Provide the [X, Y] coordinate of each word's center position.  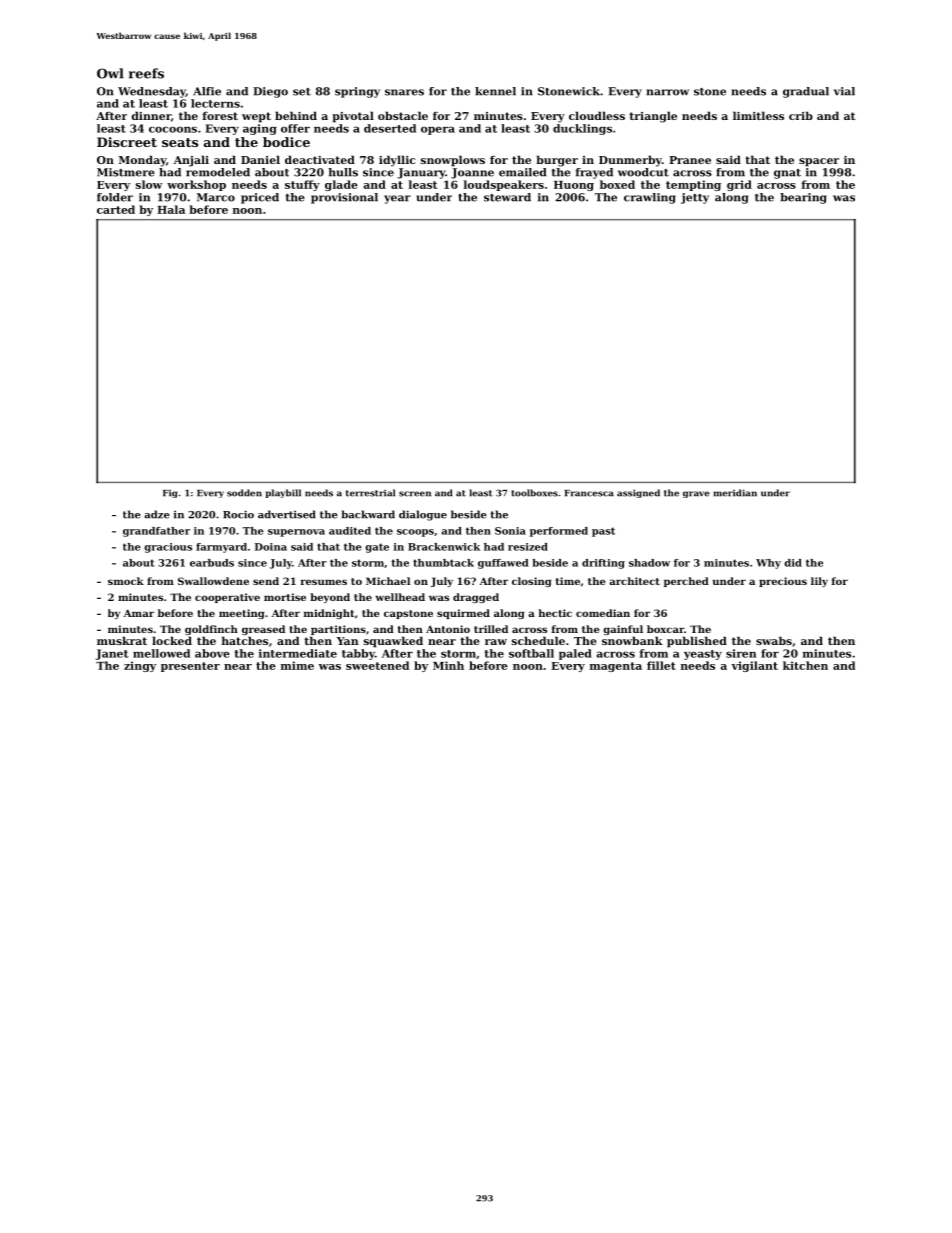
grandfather [156, 532]
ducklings [582, 129]
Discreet [127, 142]
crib [801, 115]
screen [415, 494]
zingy [140, 666]
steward [507, 197]
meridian [735, 493]
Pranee [690, 160]
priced [260, 198]
